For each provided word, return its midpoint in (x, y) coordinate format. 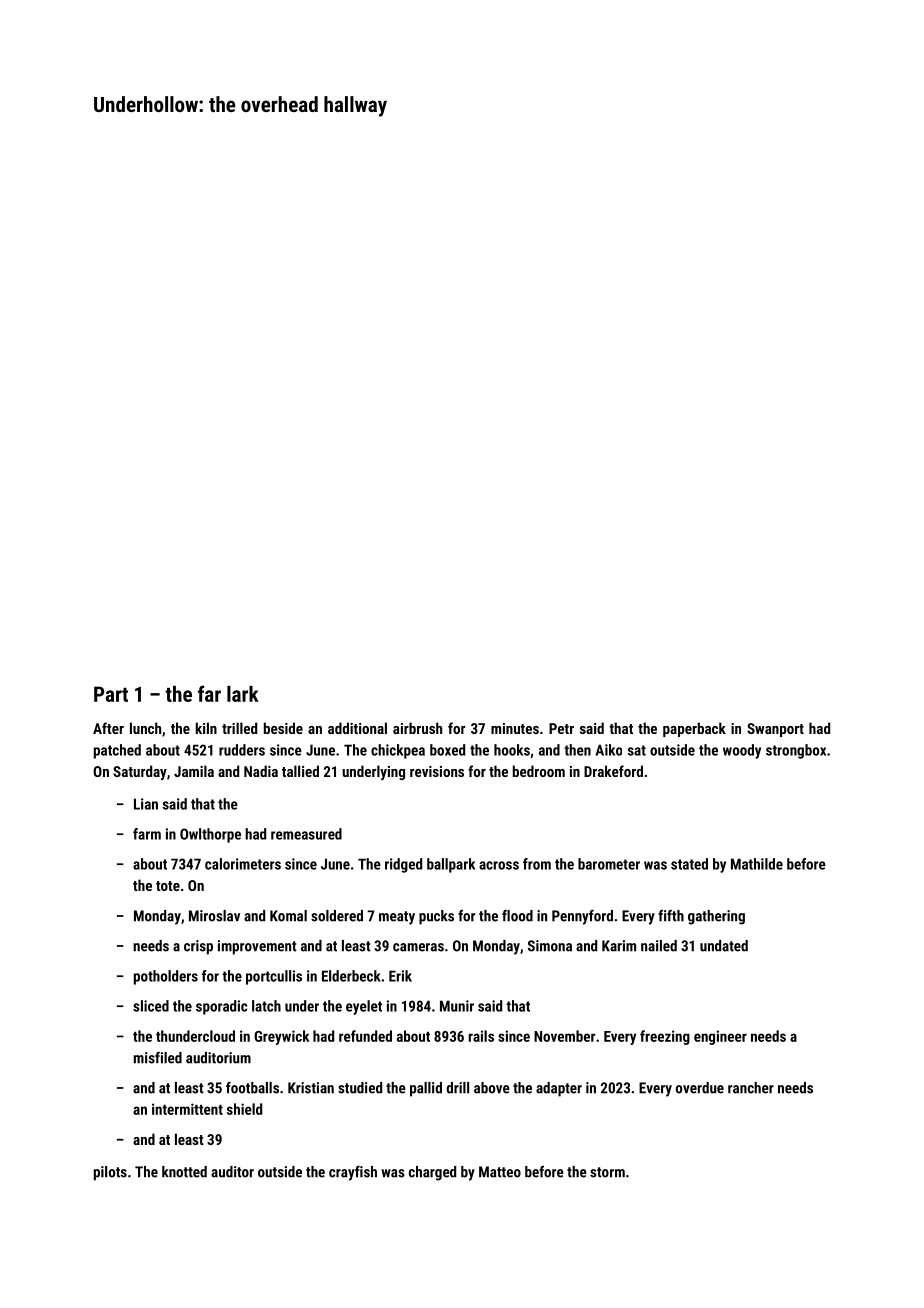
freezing (665, 1037)
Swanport (775, 730)
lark (243, 694)
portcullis (274, 977)
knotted (184, 1172)
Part (111, 694)
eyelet (364, 1007)
